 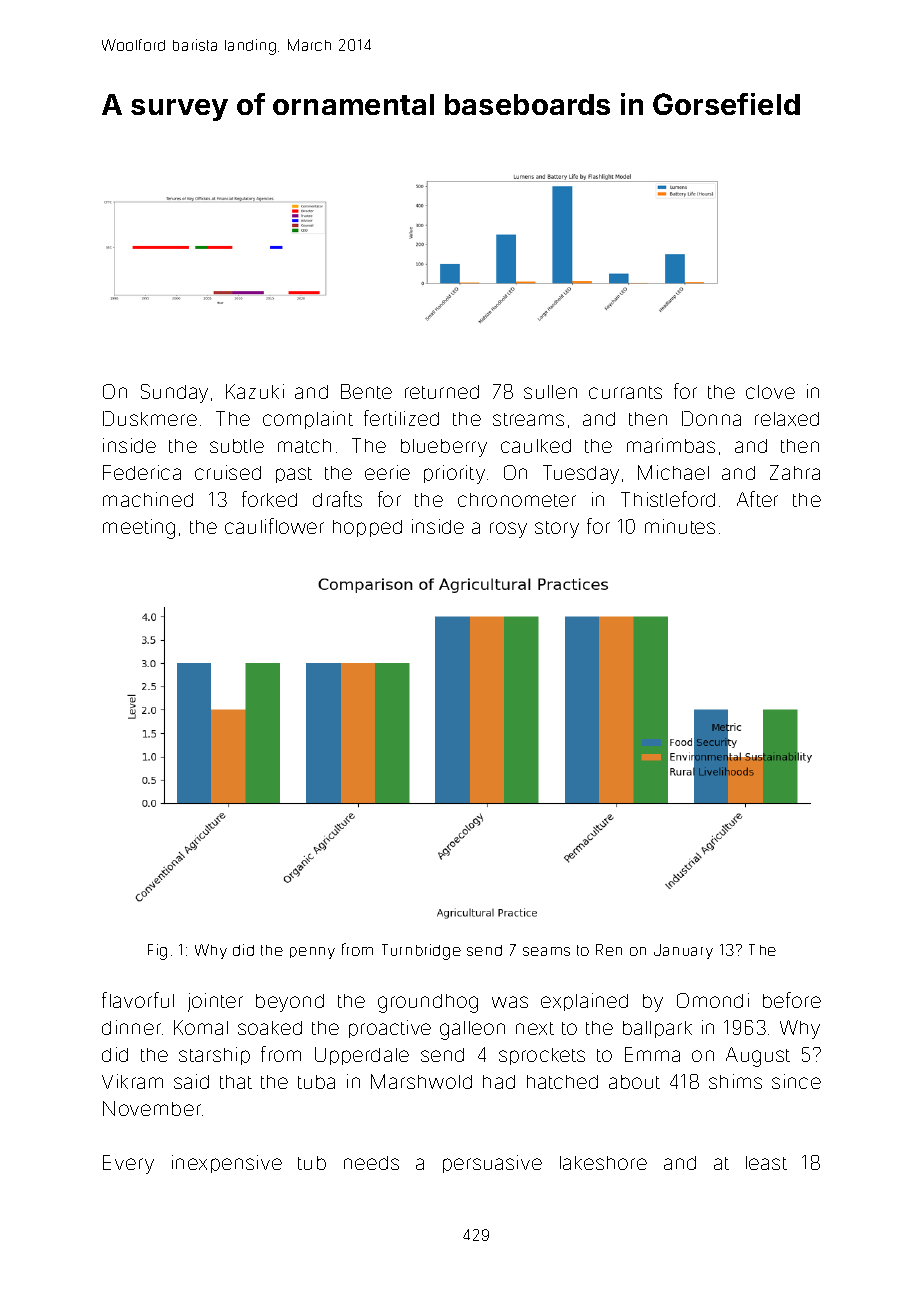 I want to click on Bente, so click(x=366, y=391).
